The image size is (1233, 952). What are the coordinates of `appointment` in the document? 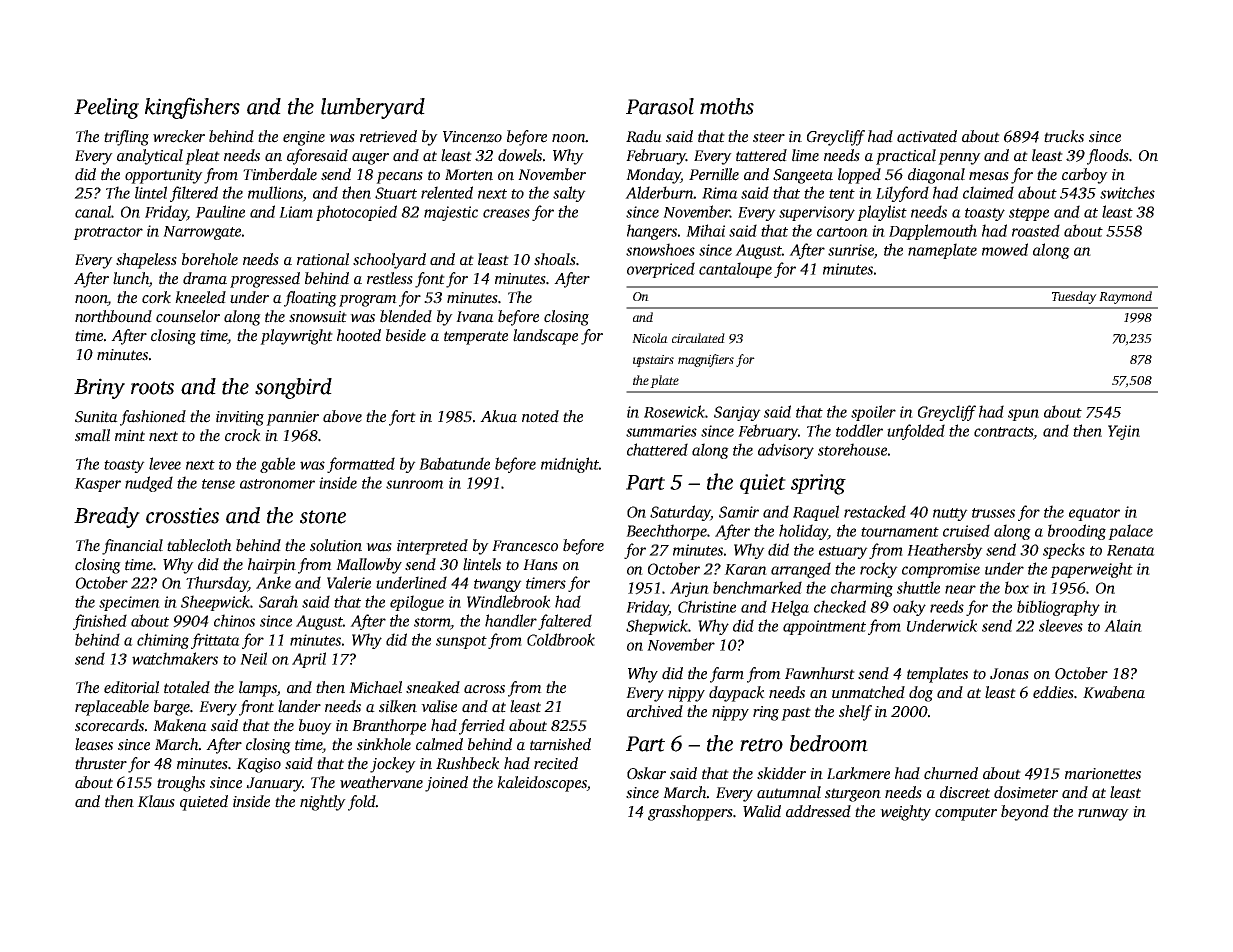 It's located at (824, 627).
